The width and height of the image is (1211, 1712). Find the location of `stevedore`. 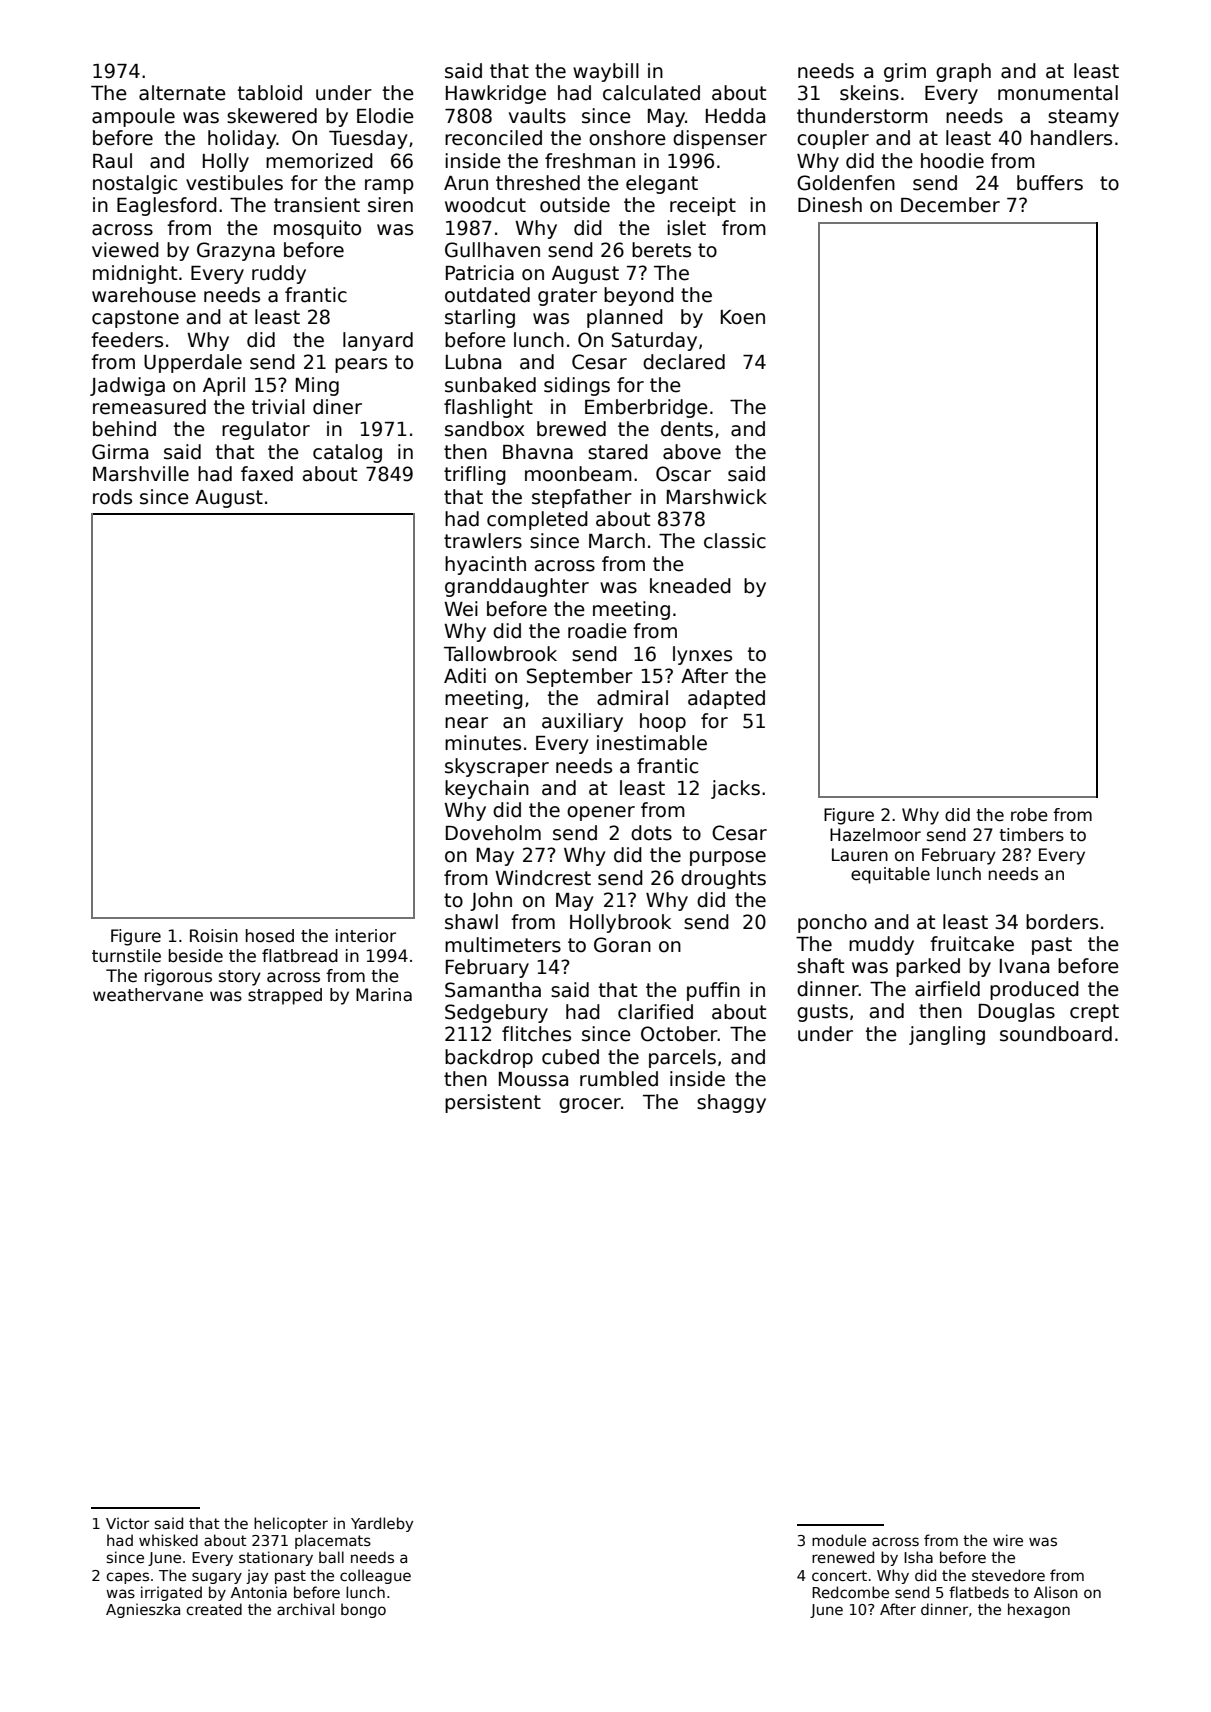

stevedore is located at coordinates (1008, 1575).
